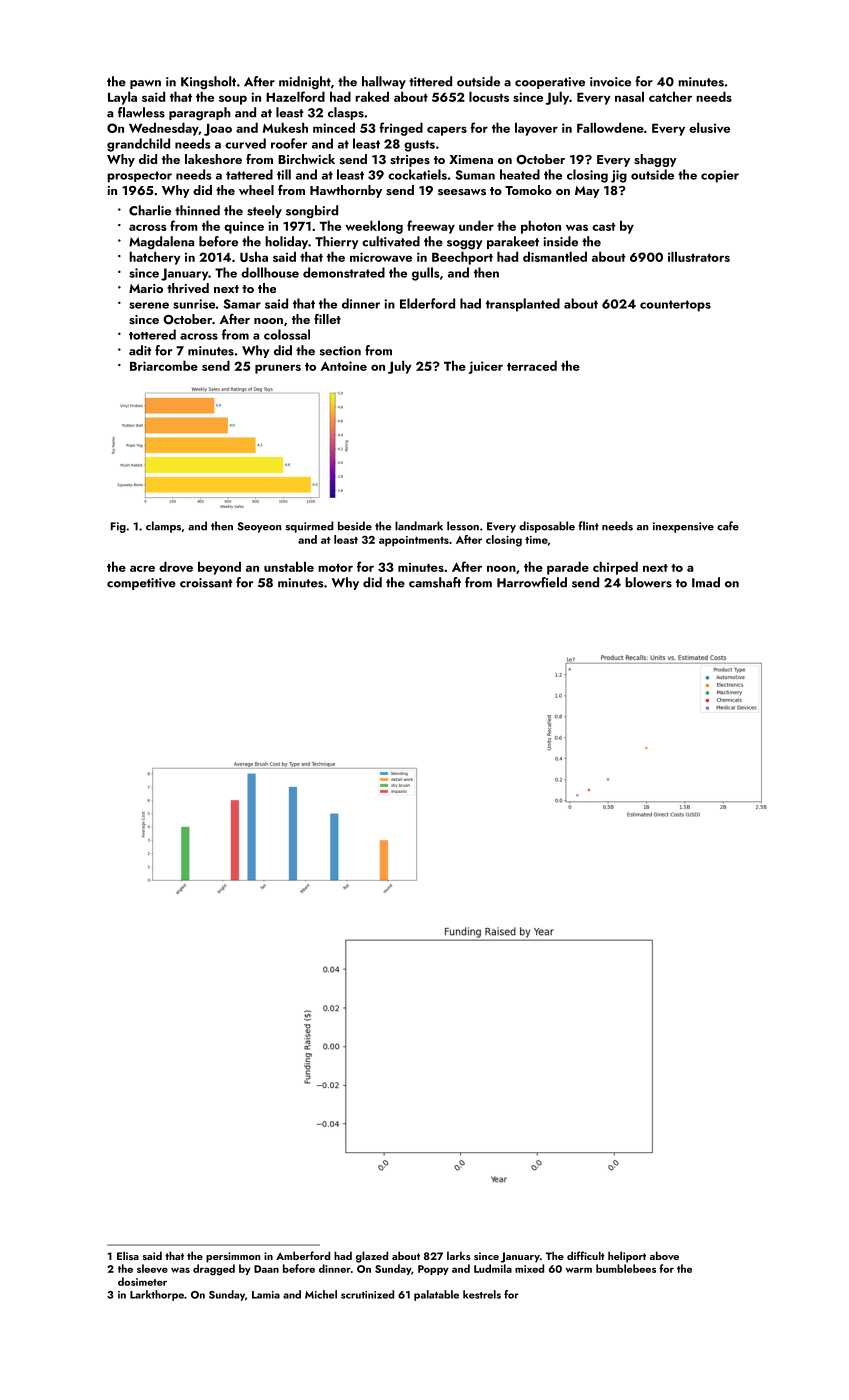  Describe the element at coordinates (459, 1255) in the screenshot. I see `larks` at that location.
